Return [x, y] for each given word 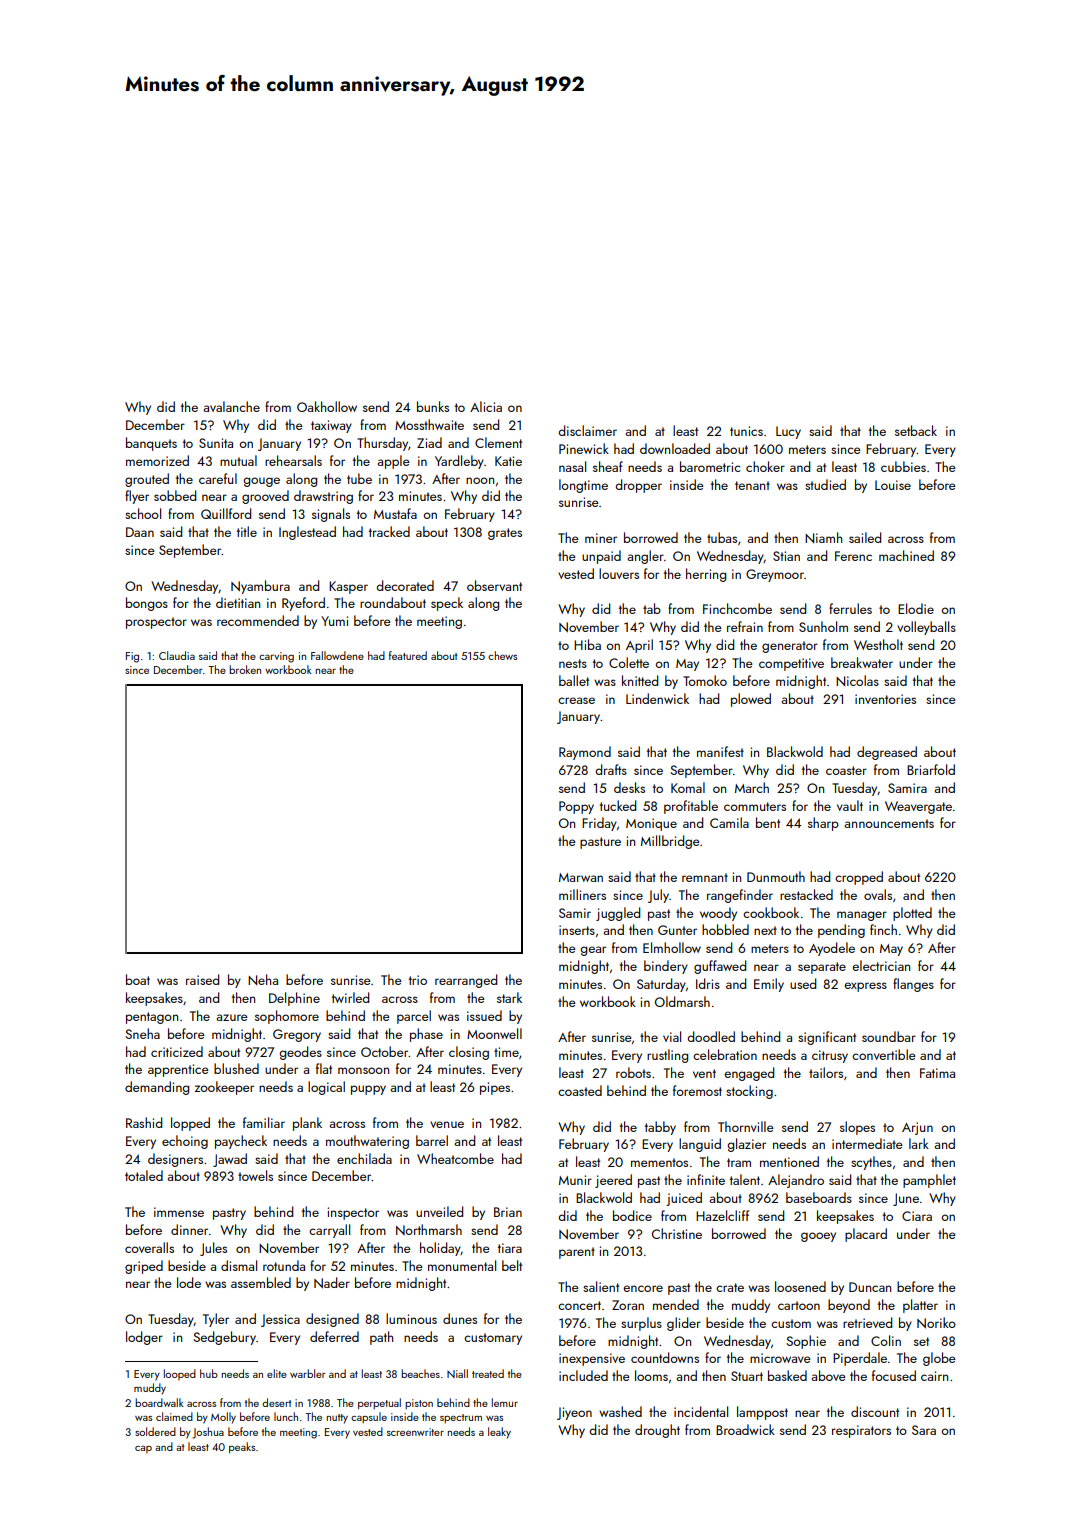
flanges [913, 985]
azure [232, 1017]
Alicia [486, 406]
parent [577, 1253]
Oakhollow [327, 406]
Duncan [870, 1287]
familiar [264, 1122]
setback [916, 430]
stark [509, 997]
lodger [144, 1338]
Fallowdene [337, 655]
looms [651, 1375]
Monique [651, 824]
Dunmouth [776, 876]
